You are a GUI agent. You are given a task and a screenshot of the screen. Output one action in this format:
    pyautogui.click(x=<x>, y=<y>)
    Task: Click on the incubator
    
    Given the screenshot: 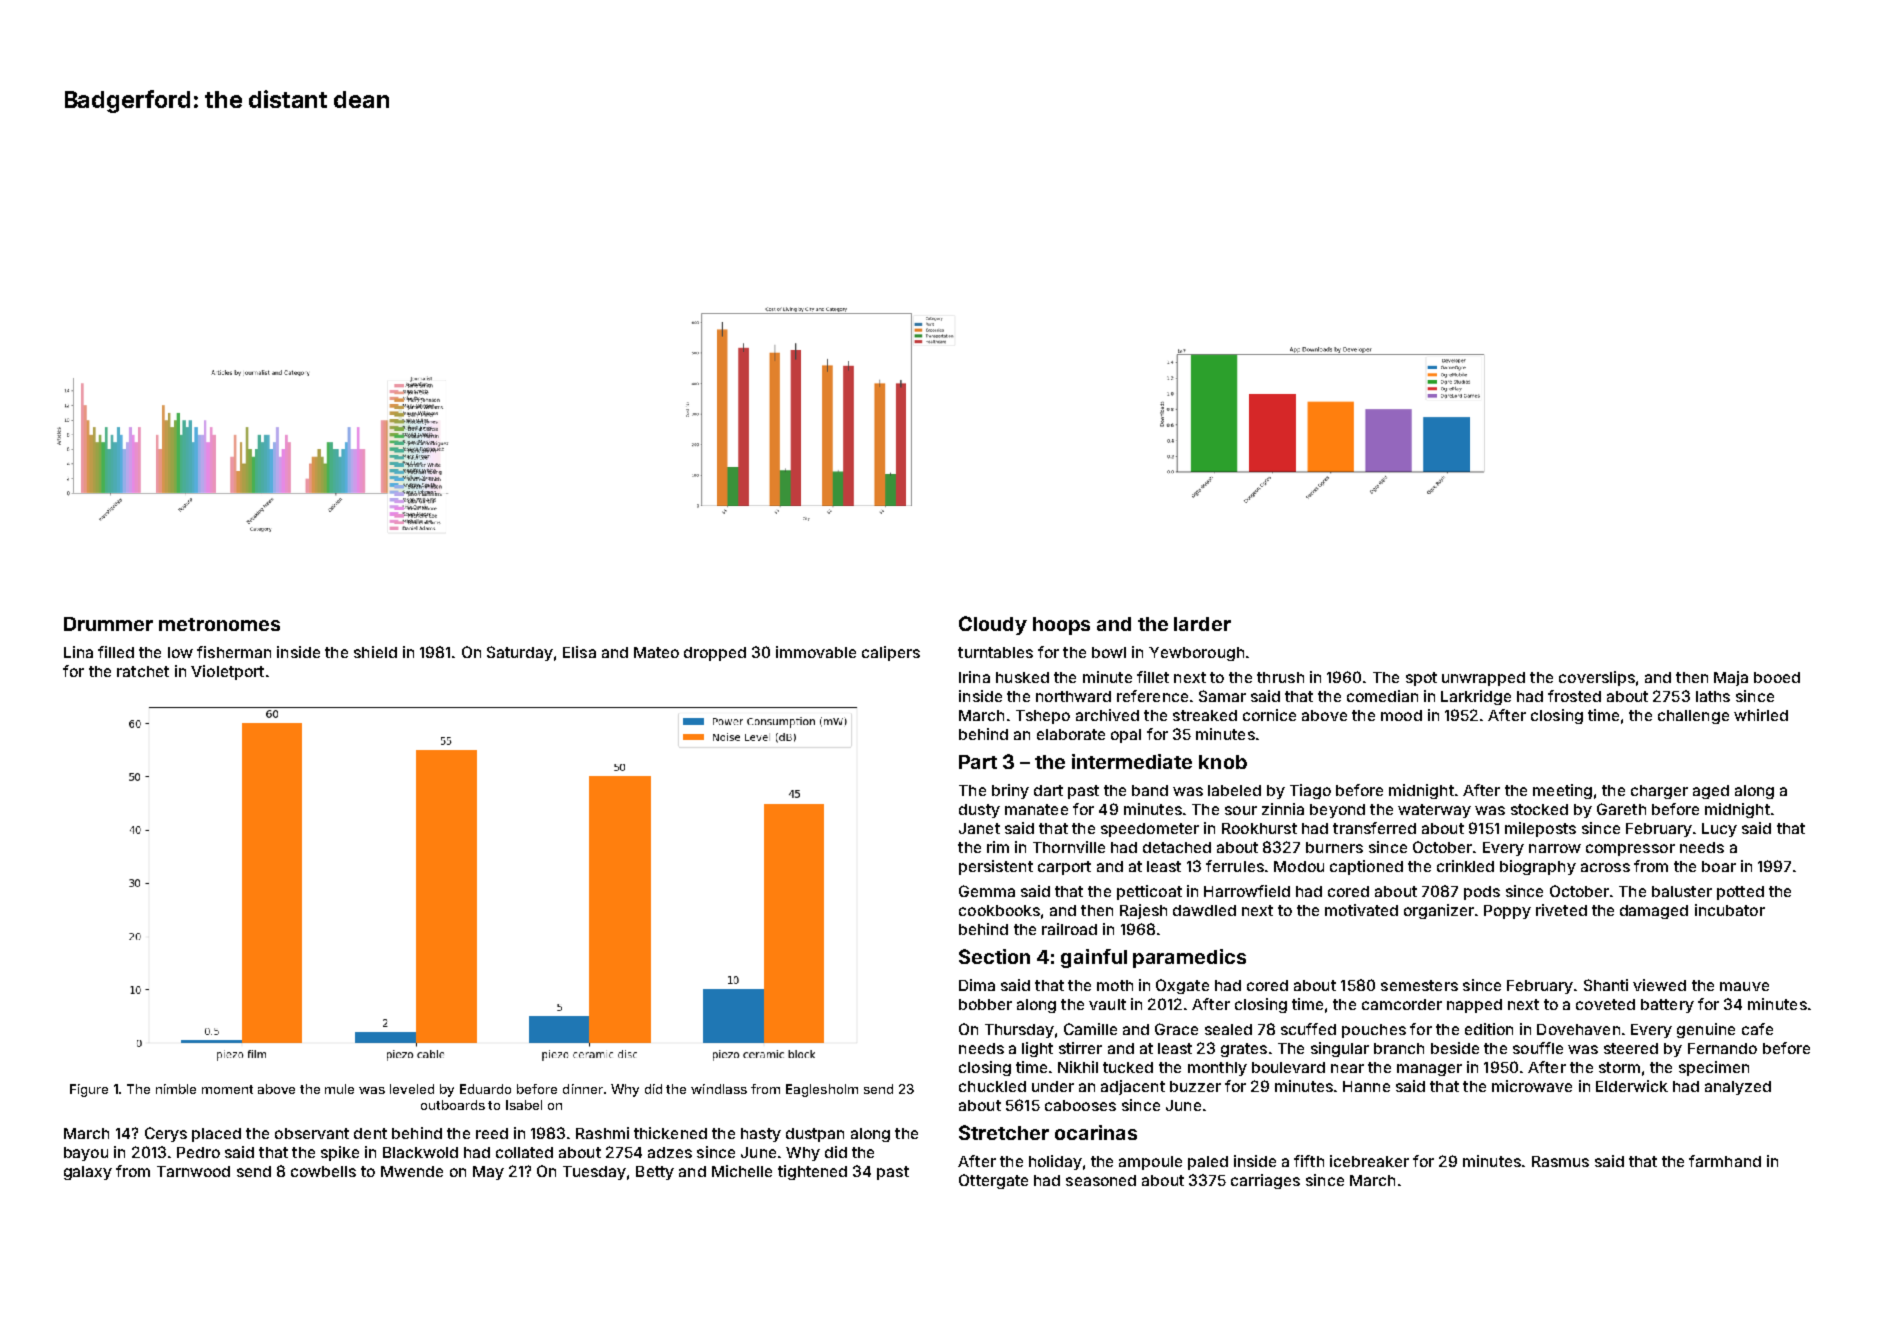 What is the action you would take?
    pyautogui.click(x=1730, y=910)
